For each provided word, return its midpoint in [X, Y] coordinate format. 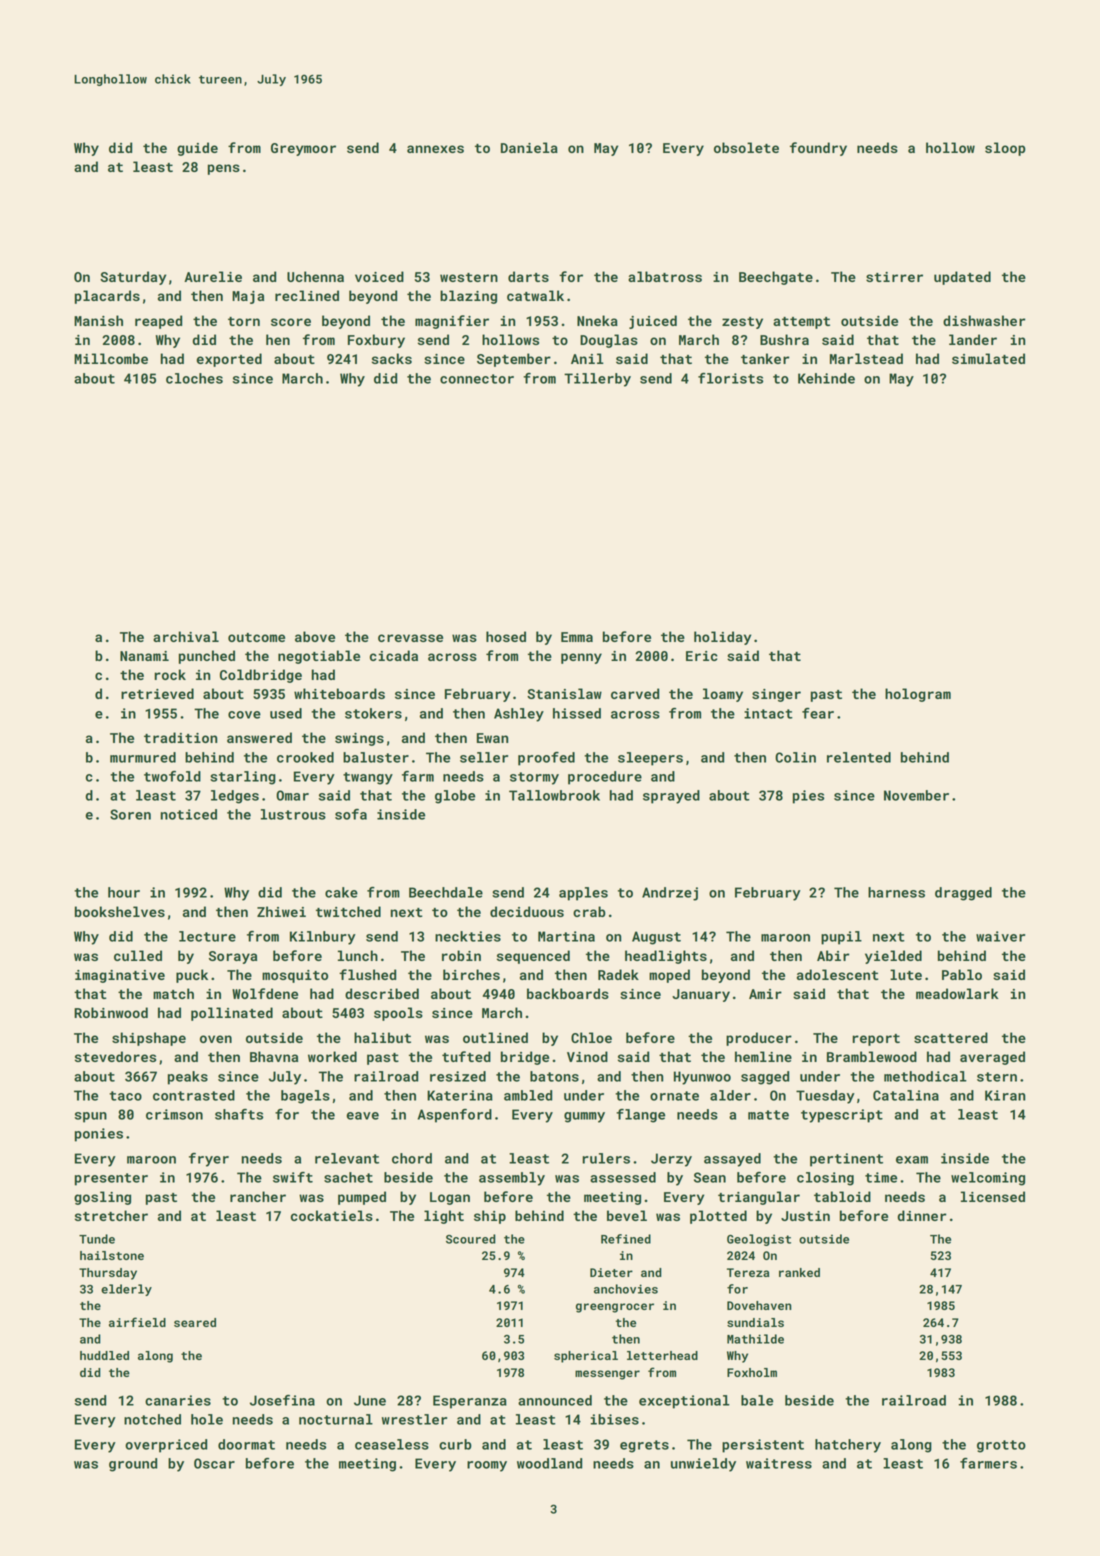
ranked [799, 1272]
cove [244, 715]
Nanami [144, 656]
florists [730, 378]
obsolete [746, 147]
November [916, 795]
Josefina [282, 1400]
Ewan [492, 738]
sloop [1005, 149]
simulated [988, 358]
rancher [258, 1196]
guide [197, 149]
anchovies [626, 1289]
